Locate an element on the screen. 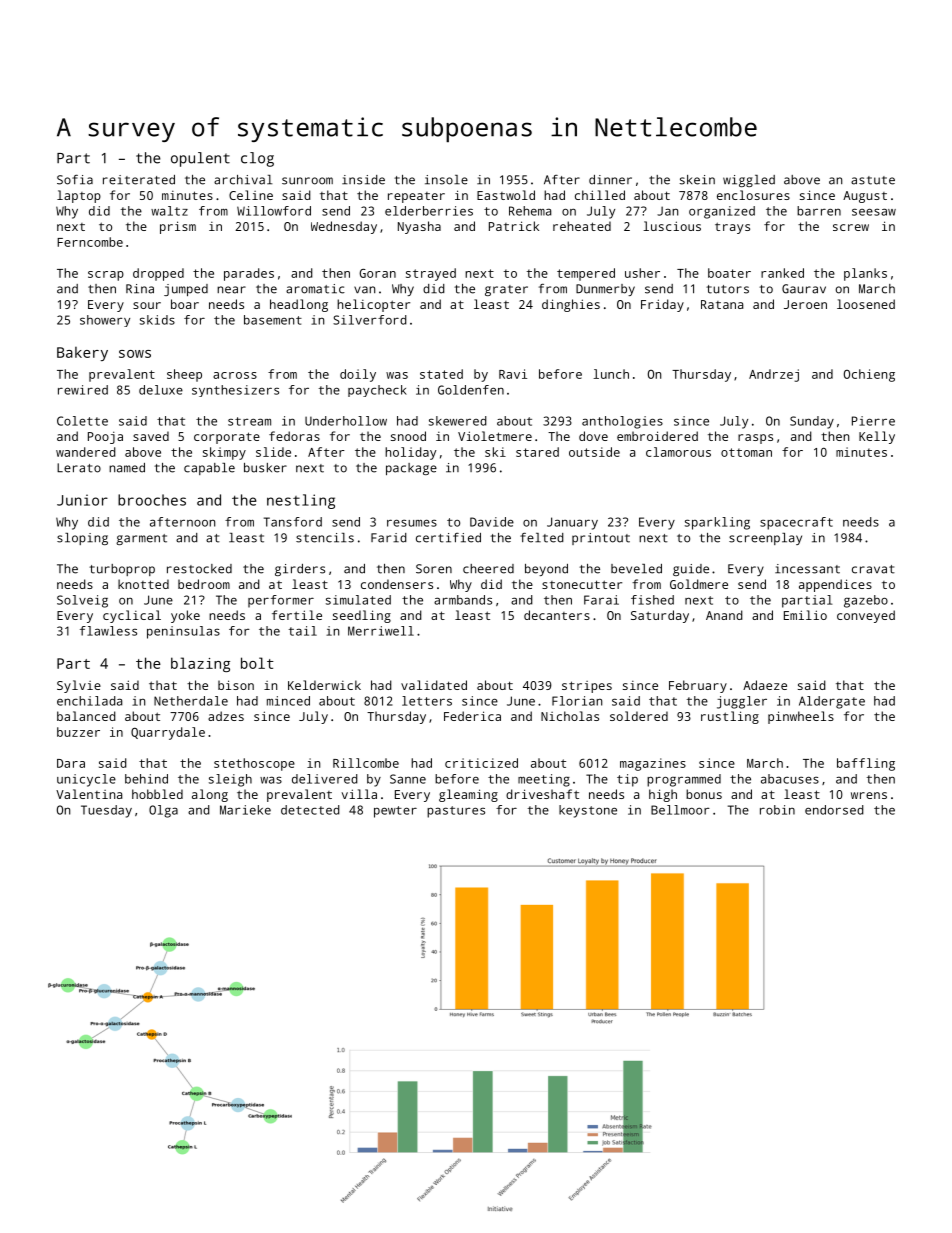  Ochieng is located at coordinates (869, 375).
